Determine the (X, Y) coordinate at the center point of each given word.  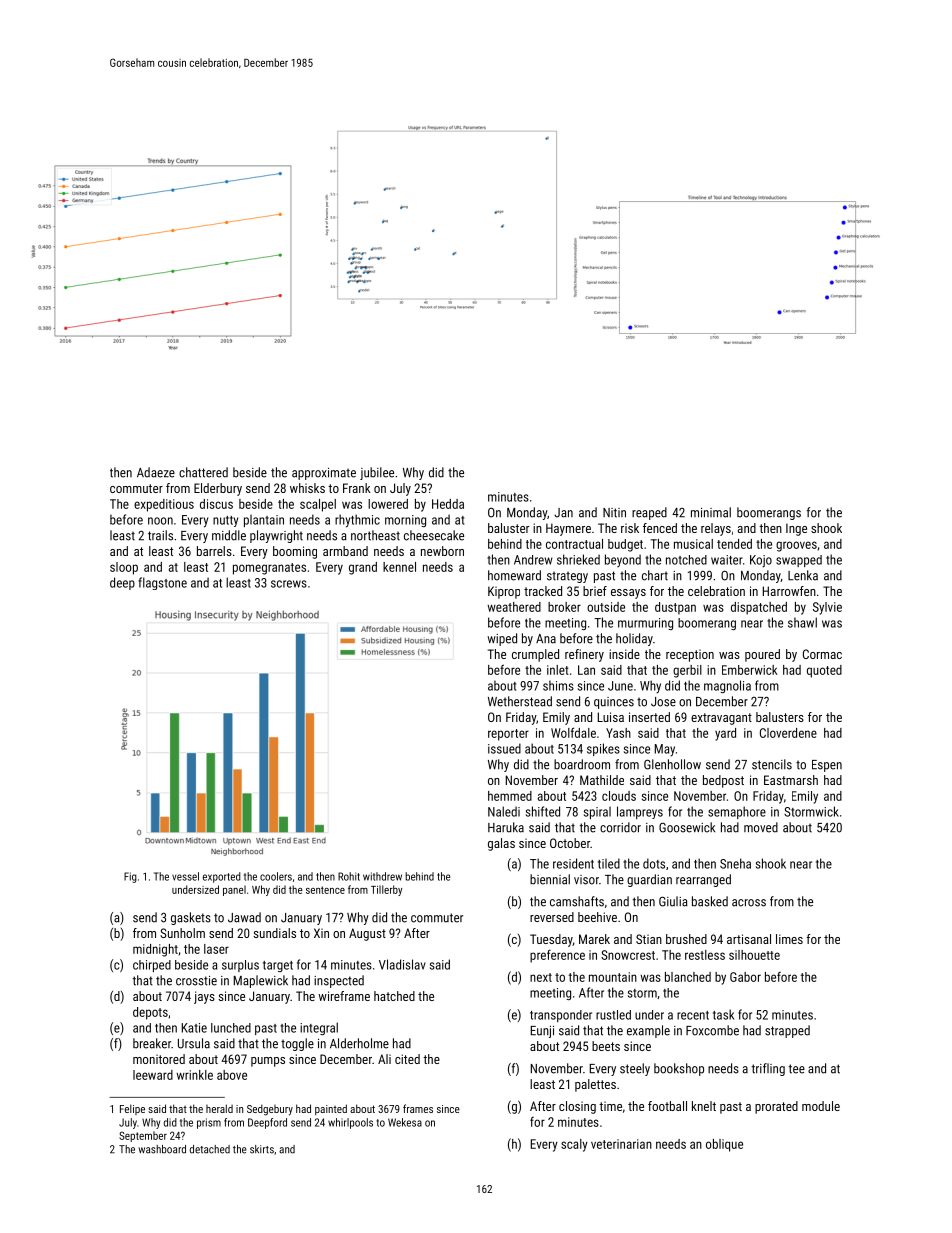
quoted (824, 671)
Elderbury (218, 489)
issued (504, 748)
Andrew (533, 560)
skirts (262, 1149)
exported (222, 877)
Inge (796, 529)
